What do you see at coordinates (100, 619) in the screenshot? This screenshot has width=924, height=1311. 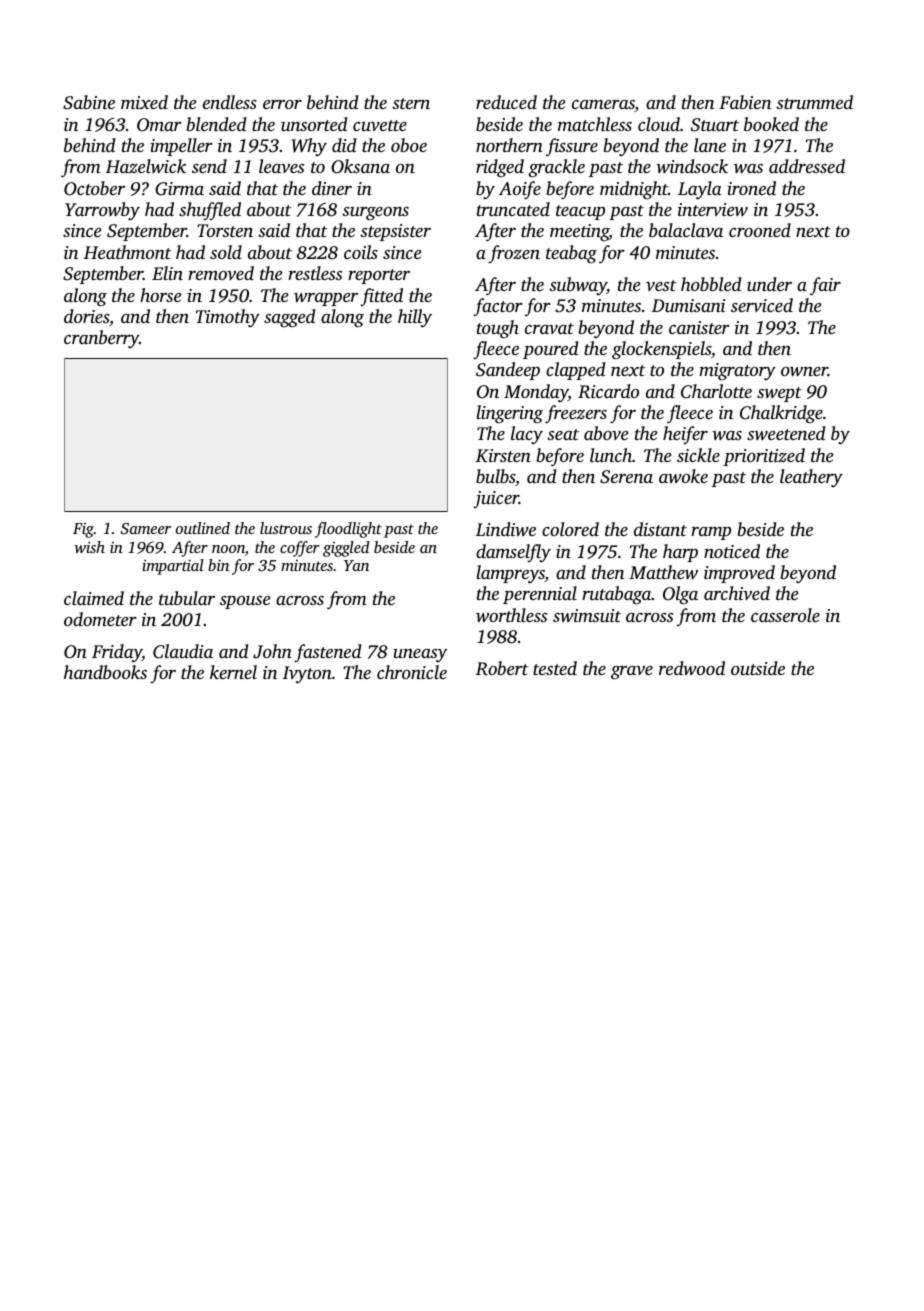 I see `odometer` at bounding box center [100, 619].
